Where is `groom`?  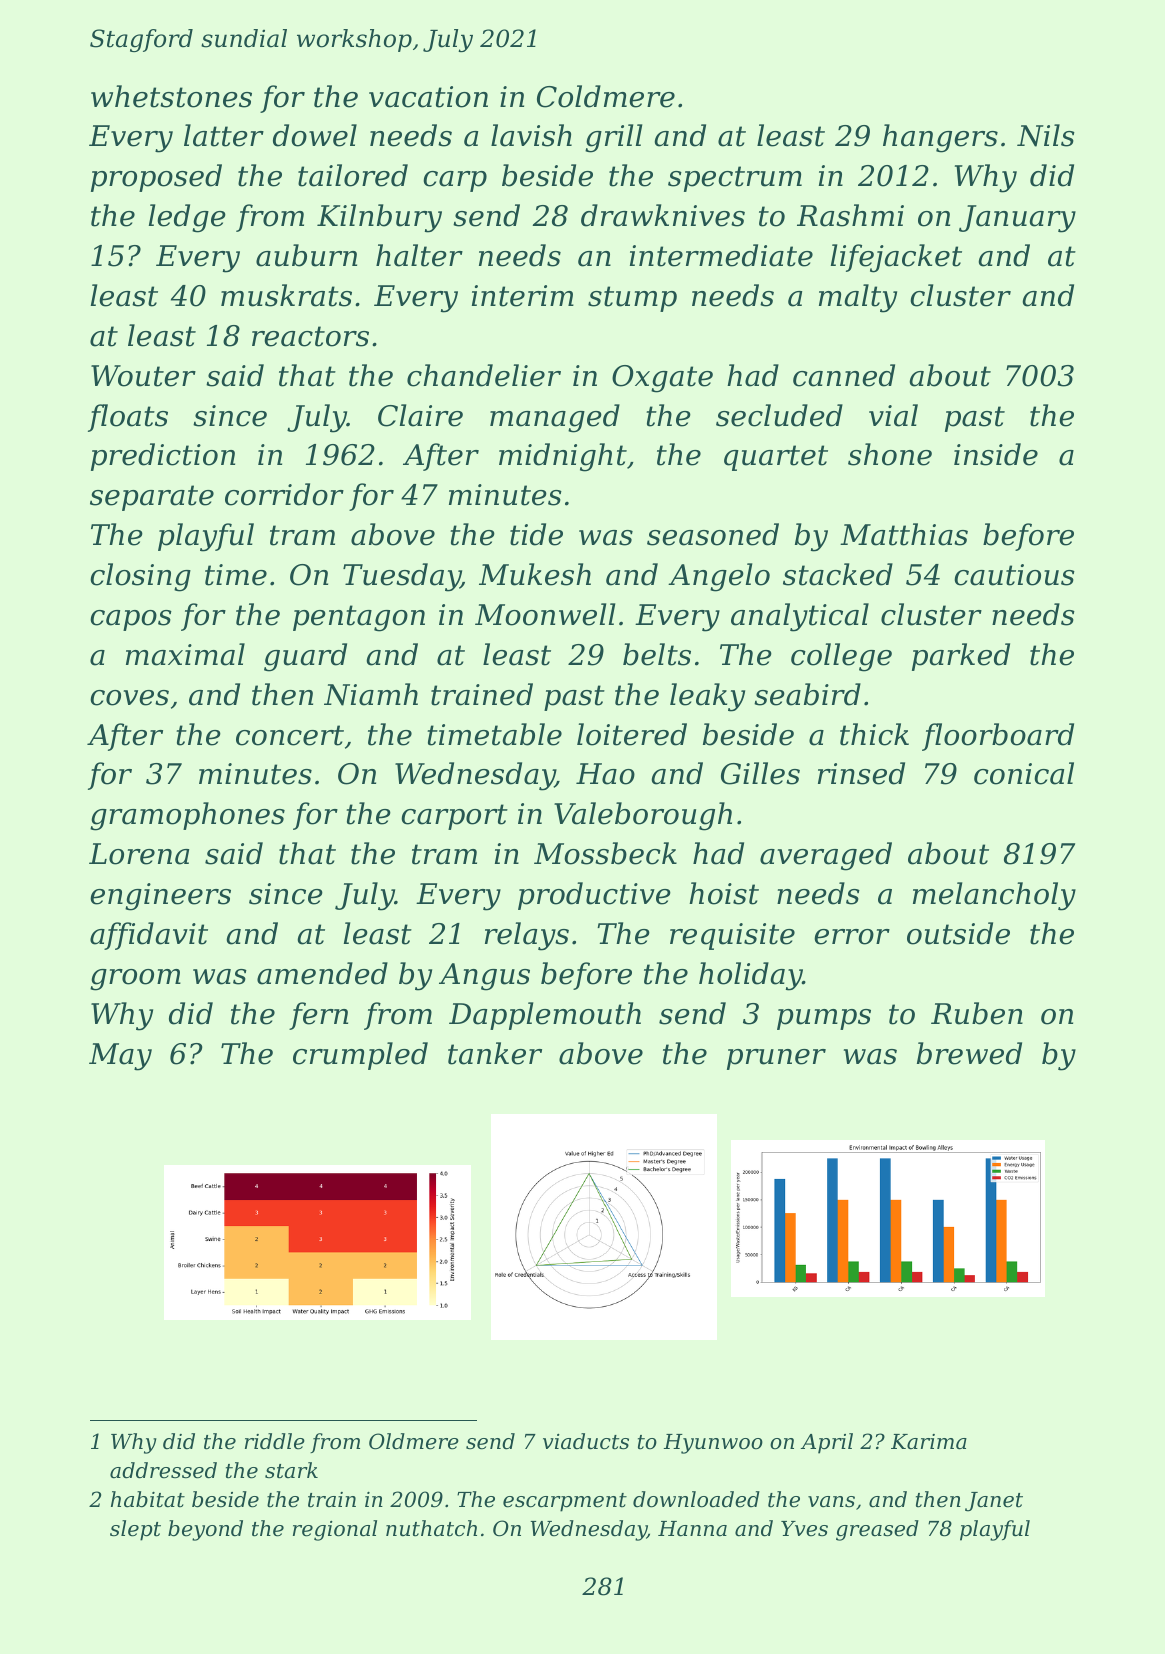 groom is located at coordinates (135, 980).
